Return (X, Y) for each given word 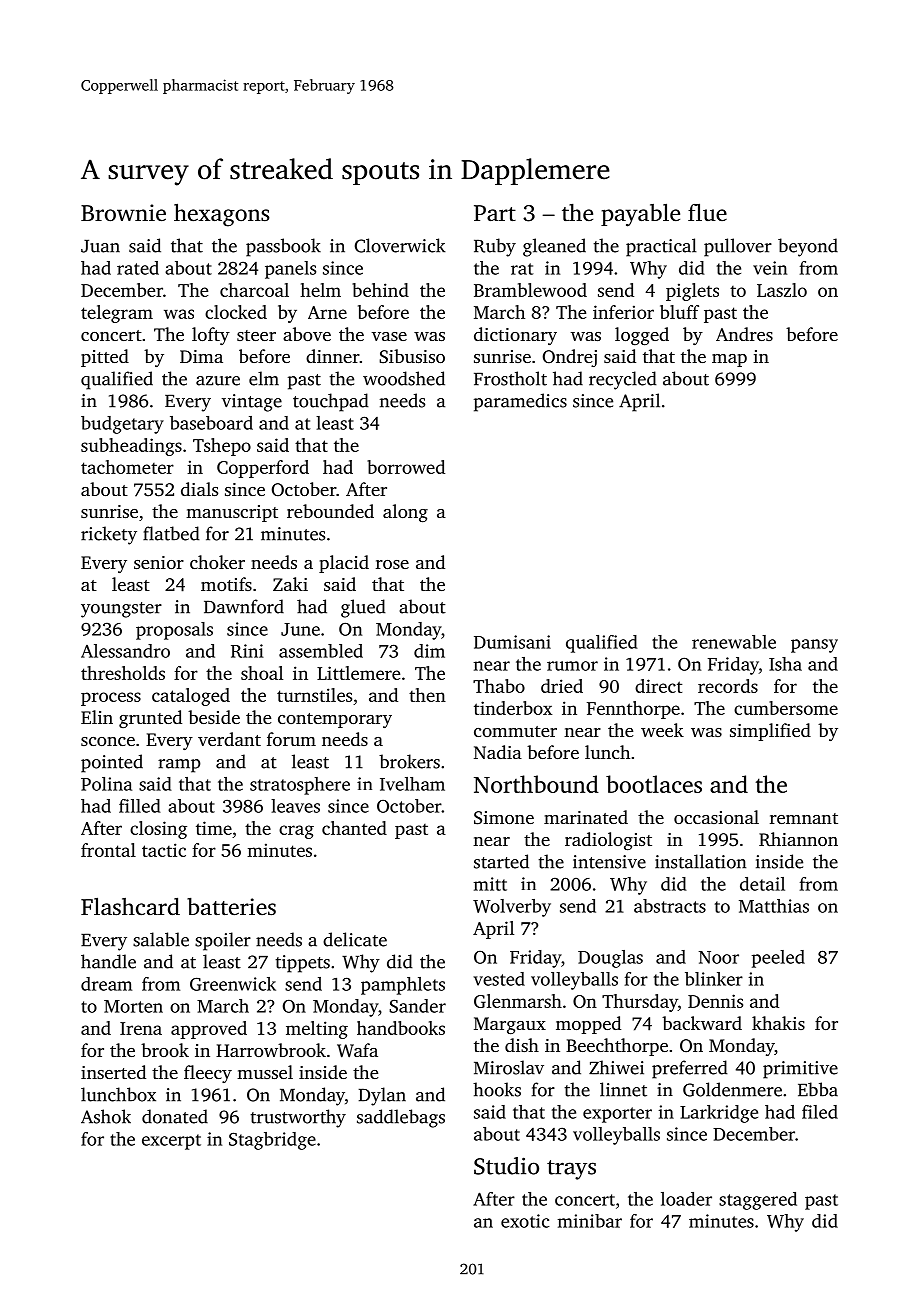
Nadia (498, 752)
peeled (778, 959)
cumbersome (786, 708)
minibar (590, 1221)
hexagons (221, 215)
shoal (262, 673)
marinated (586, 817)
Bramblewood (530, 290)
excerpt (171, 1142)
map (729, 360)
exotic (525, 1221)
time (214, 828)
